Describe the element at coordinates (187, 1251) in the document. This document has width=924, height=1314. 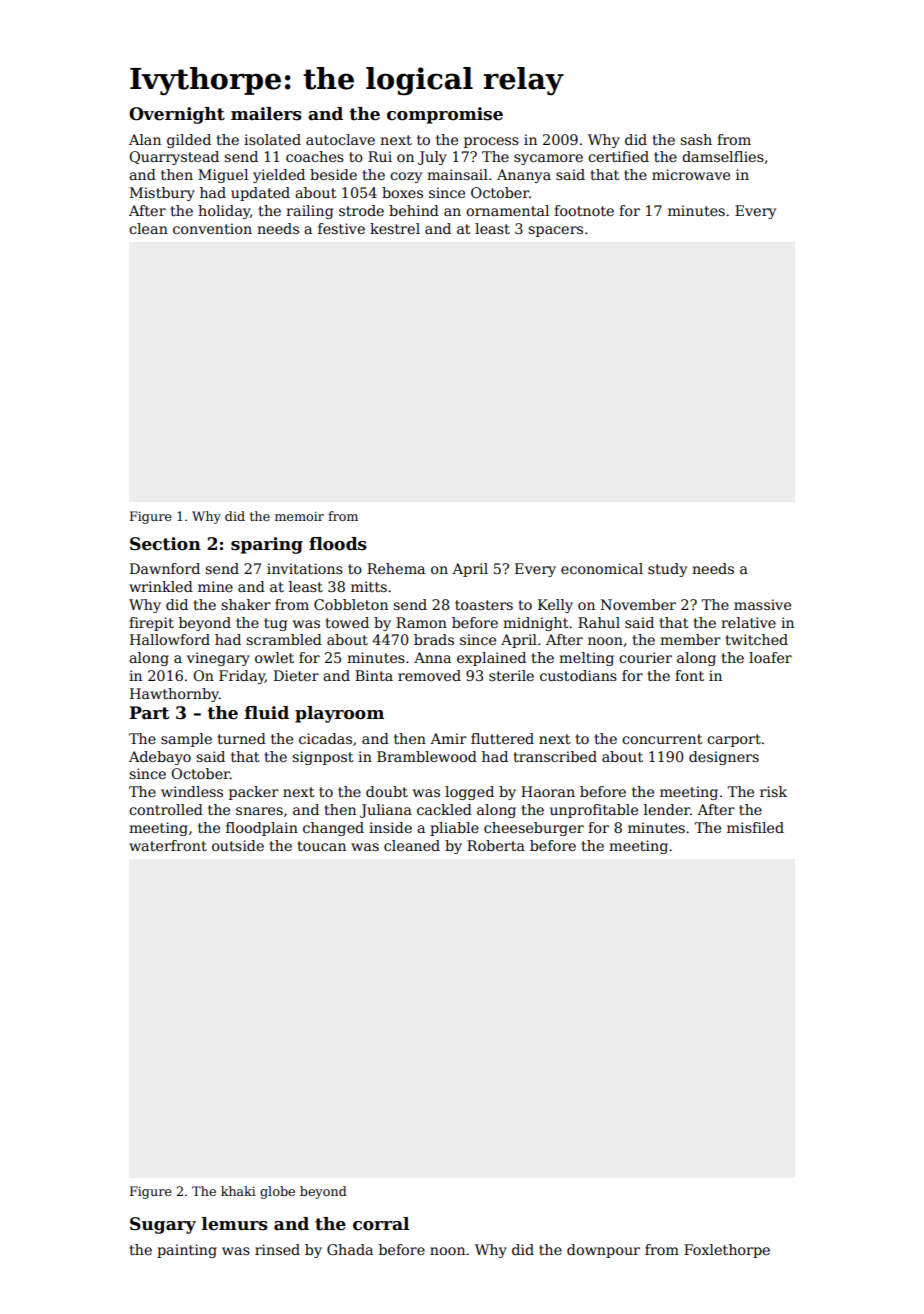
I see `painting` at that location.
